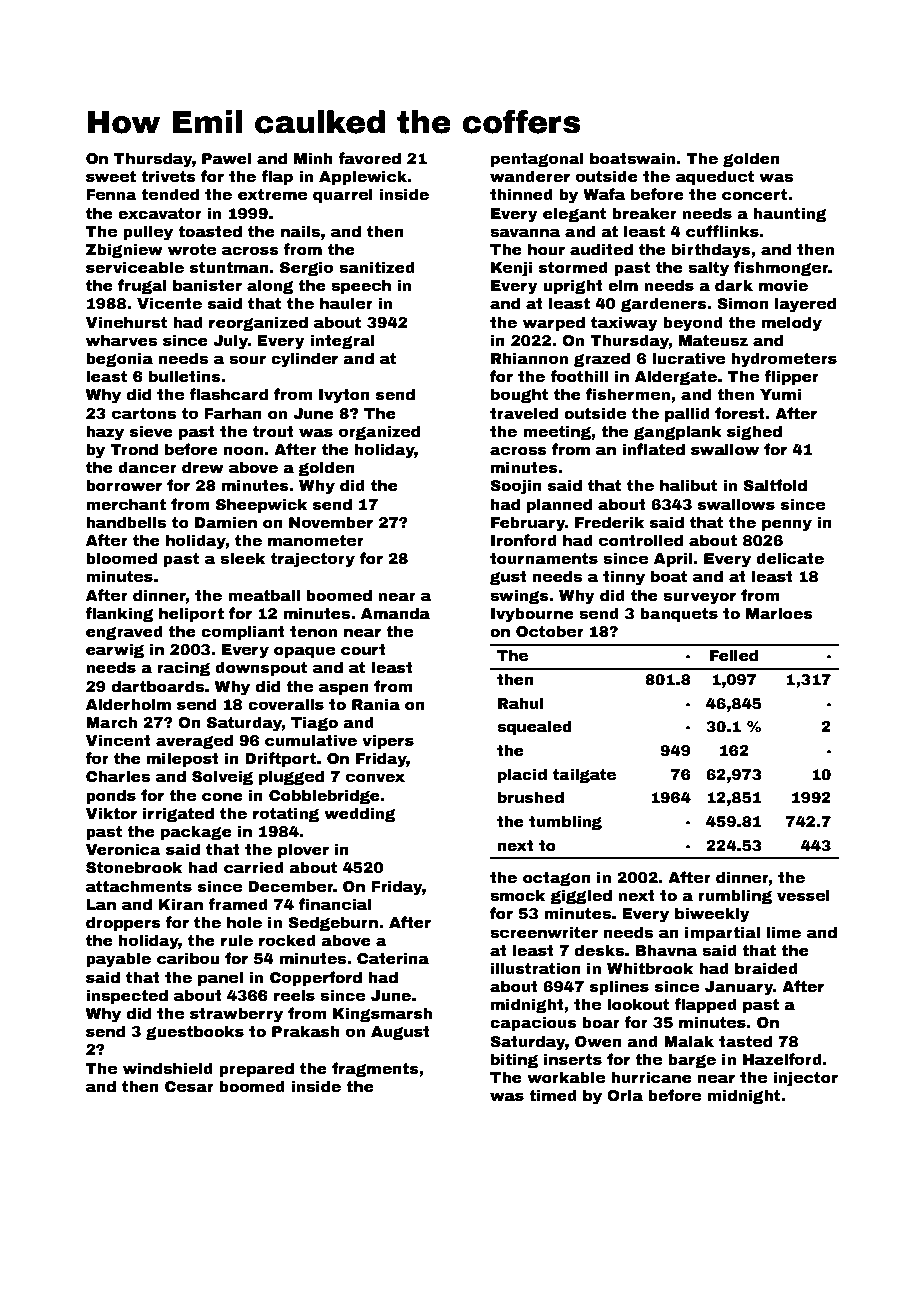 The image size is (924, 1311). What do you see at coordinates (393, 958) in the screenshot?
I see `Caterina` at bounding box center [393, 958].
